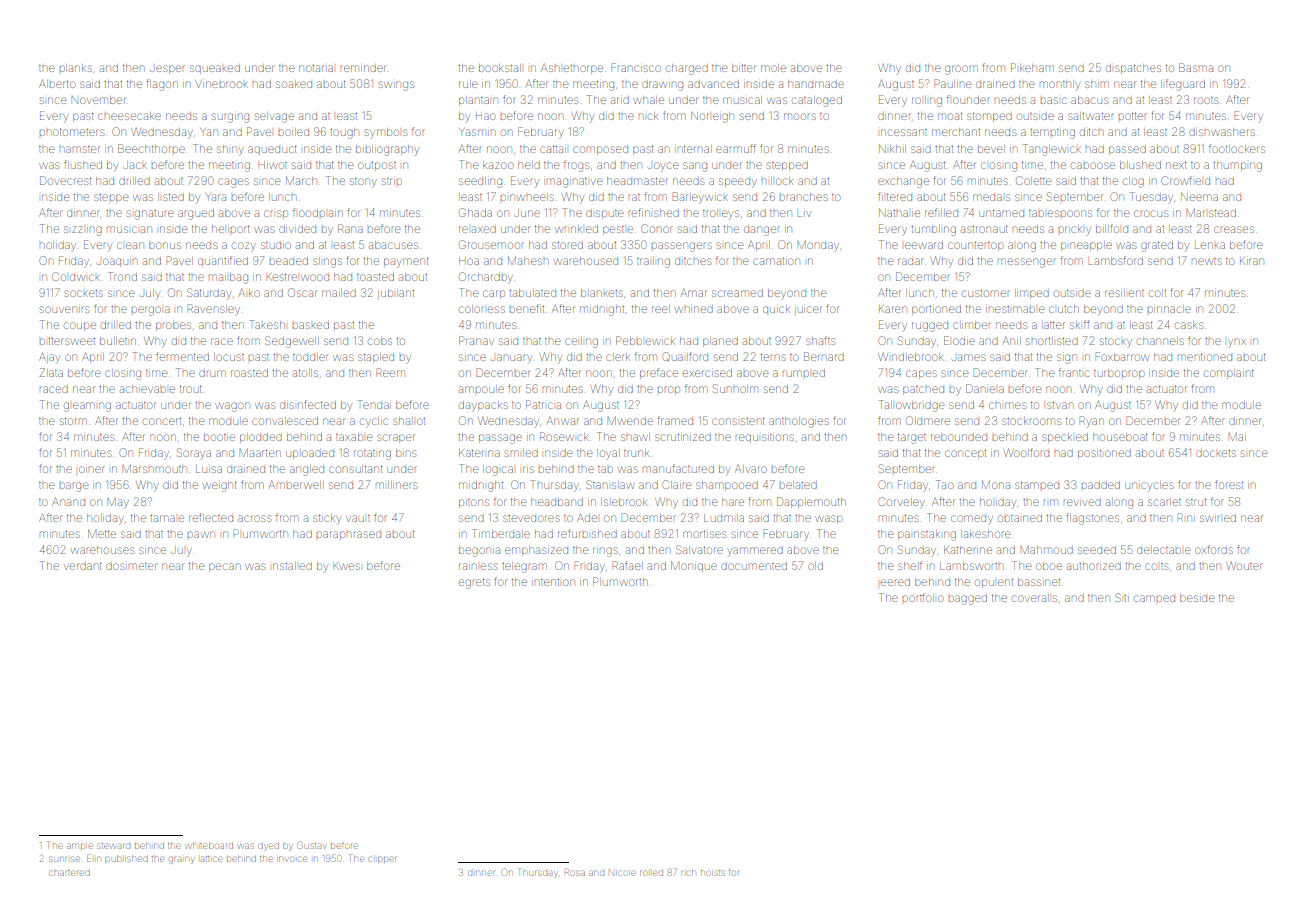  What do you see at coordinates (923, 597) in the document?
I see `portfolio` at bounding box center [923, 597].
